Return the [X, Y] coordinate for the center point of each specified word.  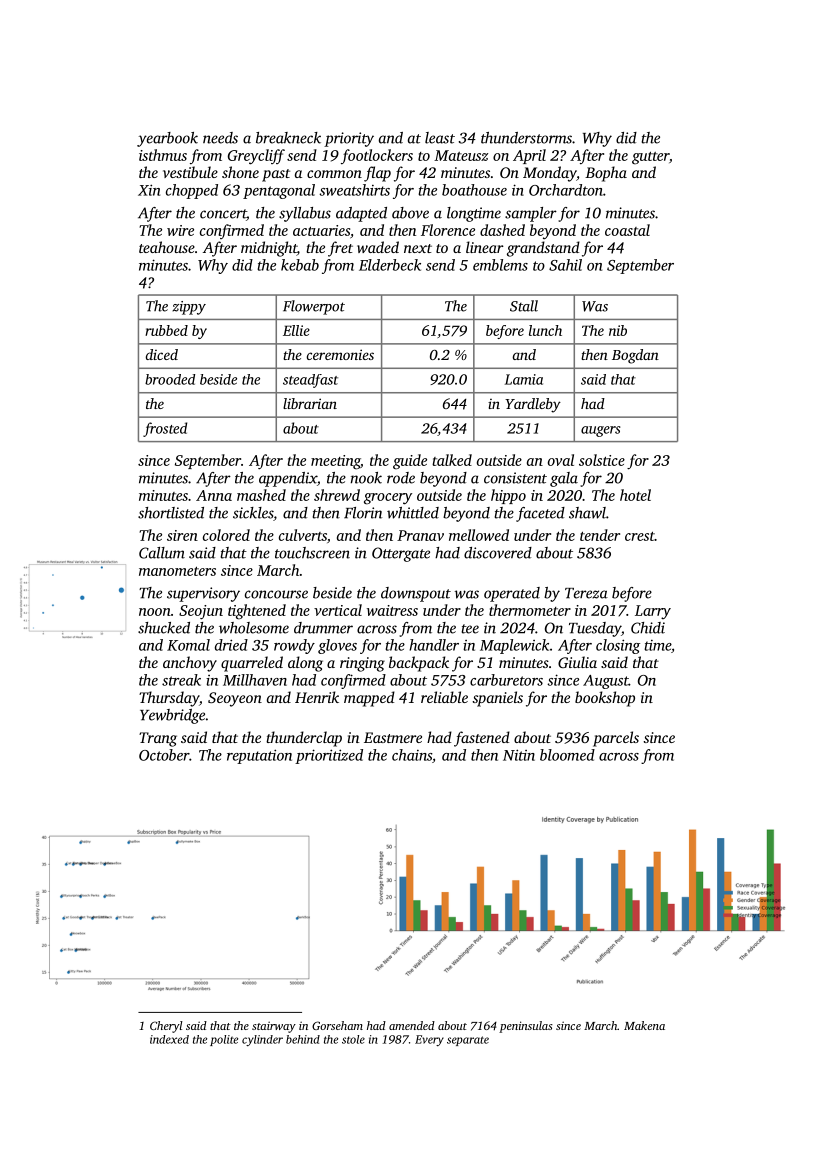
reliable [444, 697]
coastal [627, 230]
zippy [189, 308]
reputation [259, 756]
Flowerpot [314, 307]
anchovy [190, 664]
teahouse [167, 247]
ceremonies [340, 354]
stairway [274, 1027]
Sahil [565, 265]
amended [412, 1025]
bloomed [567, 755]
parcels [616, 739]
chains [412, 755]
